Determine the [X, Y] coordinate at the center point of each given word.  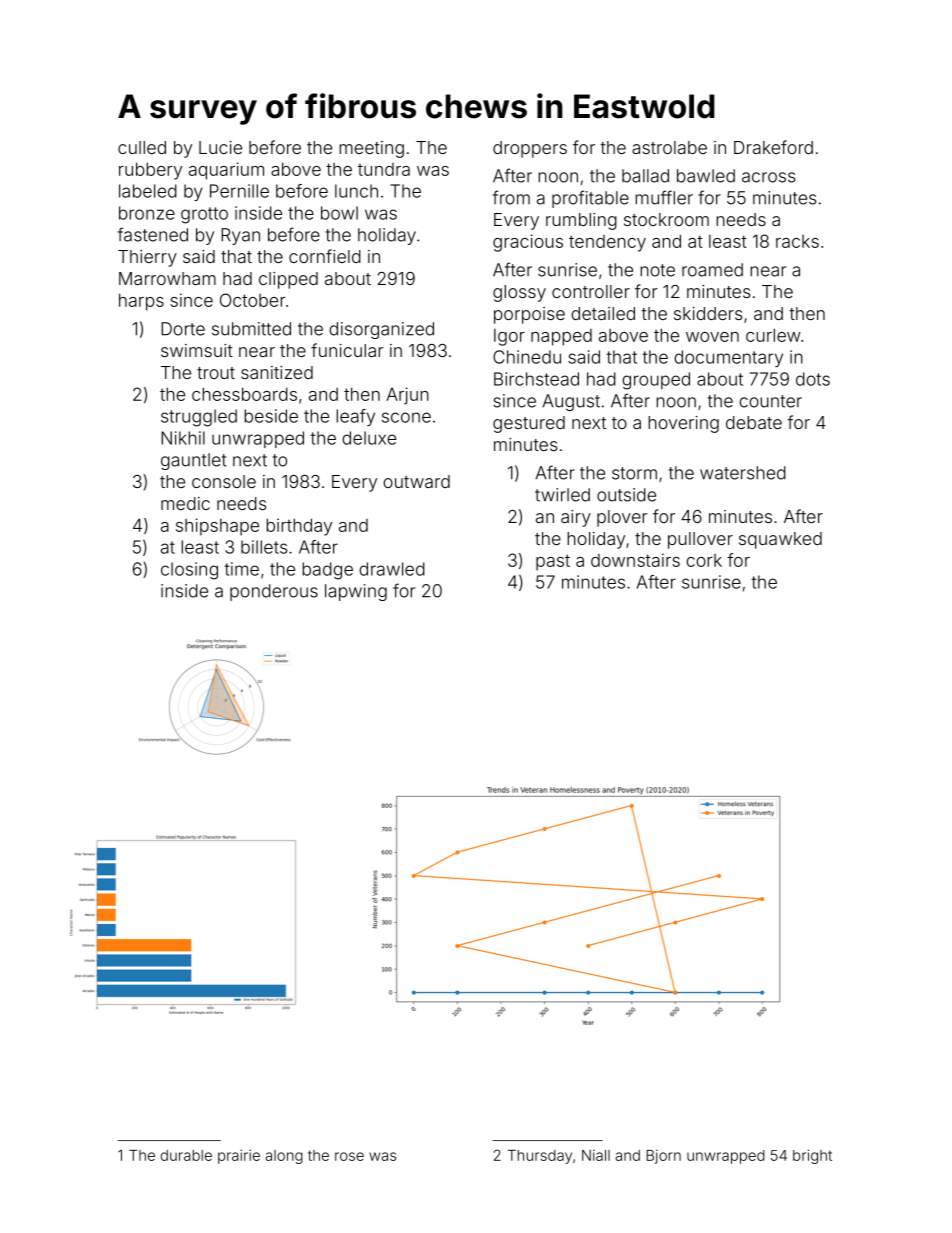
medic [185, 503]
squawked [780, 540]
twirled [562, 495]
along [284, 1157]
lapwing [356, 592]
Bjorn [663, 1157]
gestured [529, 424]
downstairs [635, 560]
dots [813, 379]
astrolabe [669, 147]
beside [271, 416]
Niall [596, 1155]
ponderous [274, 592]
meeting [371, 149]
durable [186, 1155]
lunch [356, 191]
